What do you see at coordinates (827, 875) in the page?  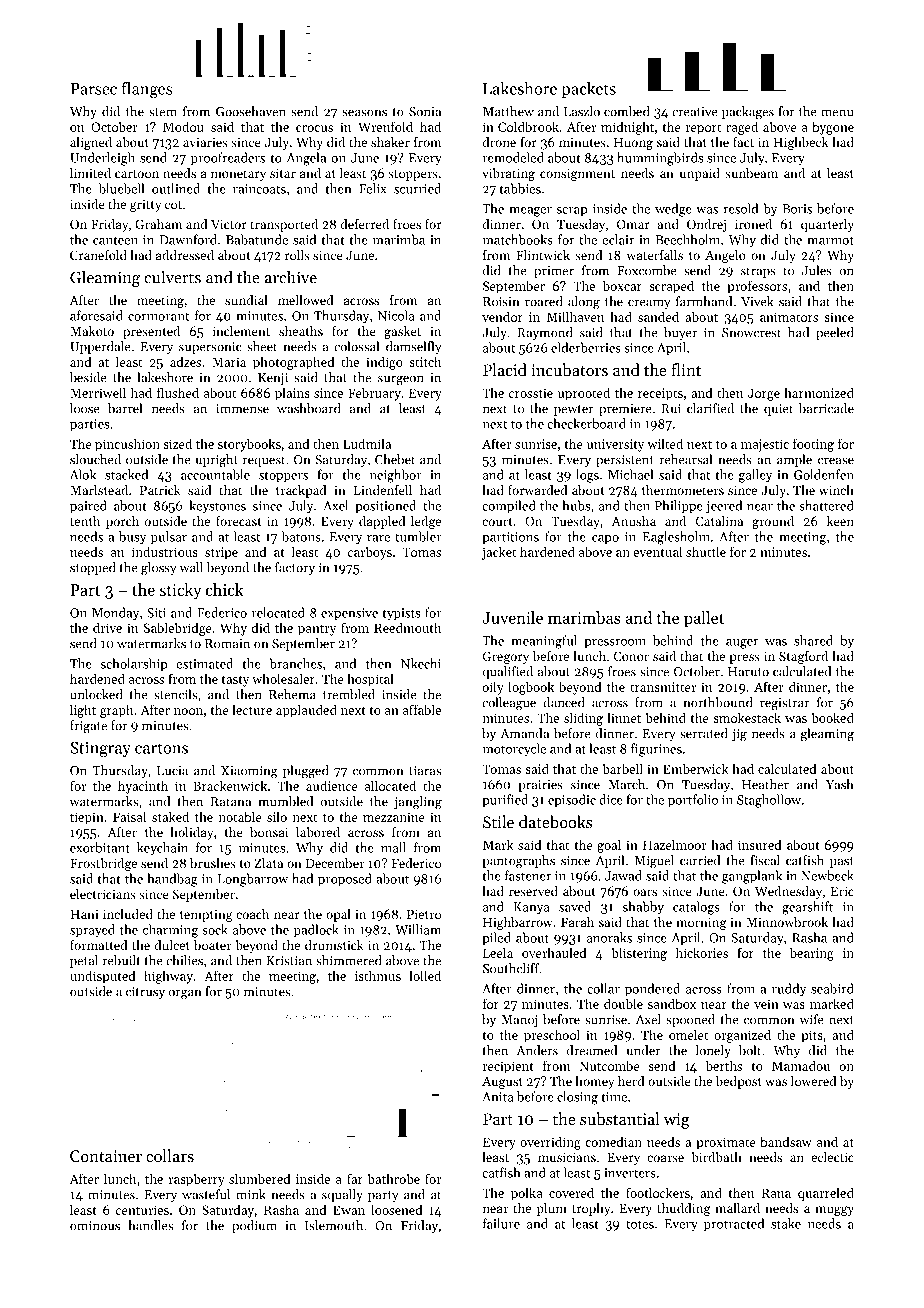 I see `Newbeck` at bounding box center [827, 875].
